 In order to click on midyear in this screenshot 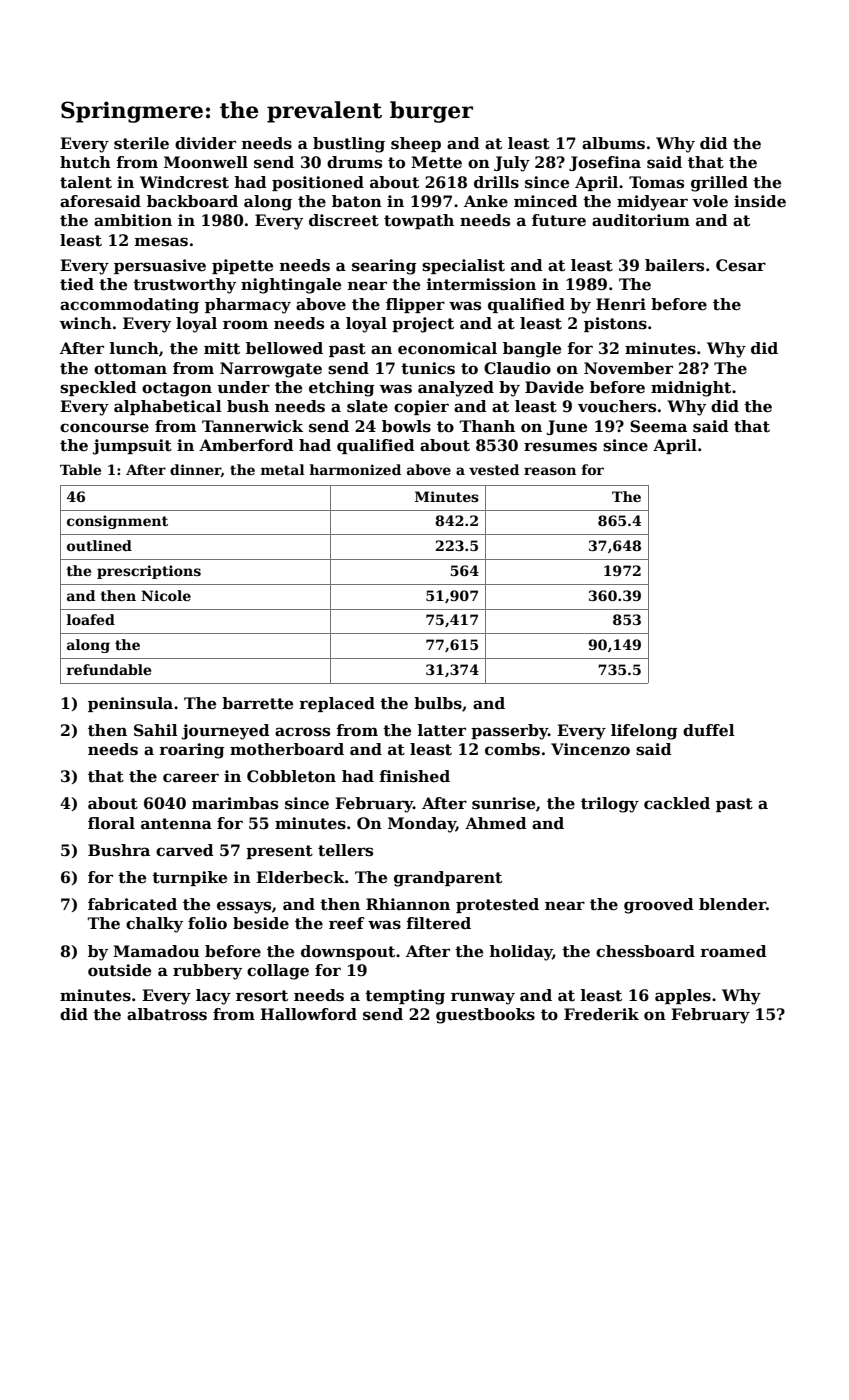, I will do `click(652, 203)`.
